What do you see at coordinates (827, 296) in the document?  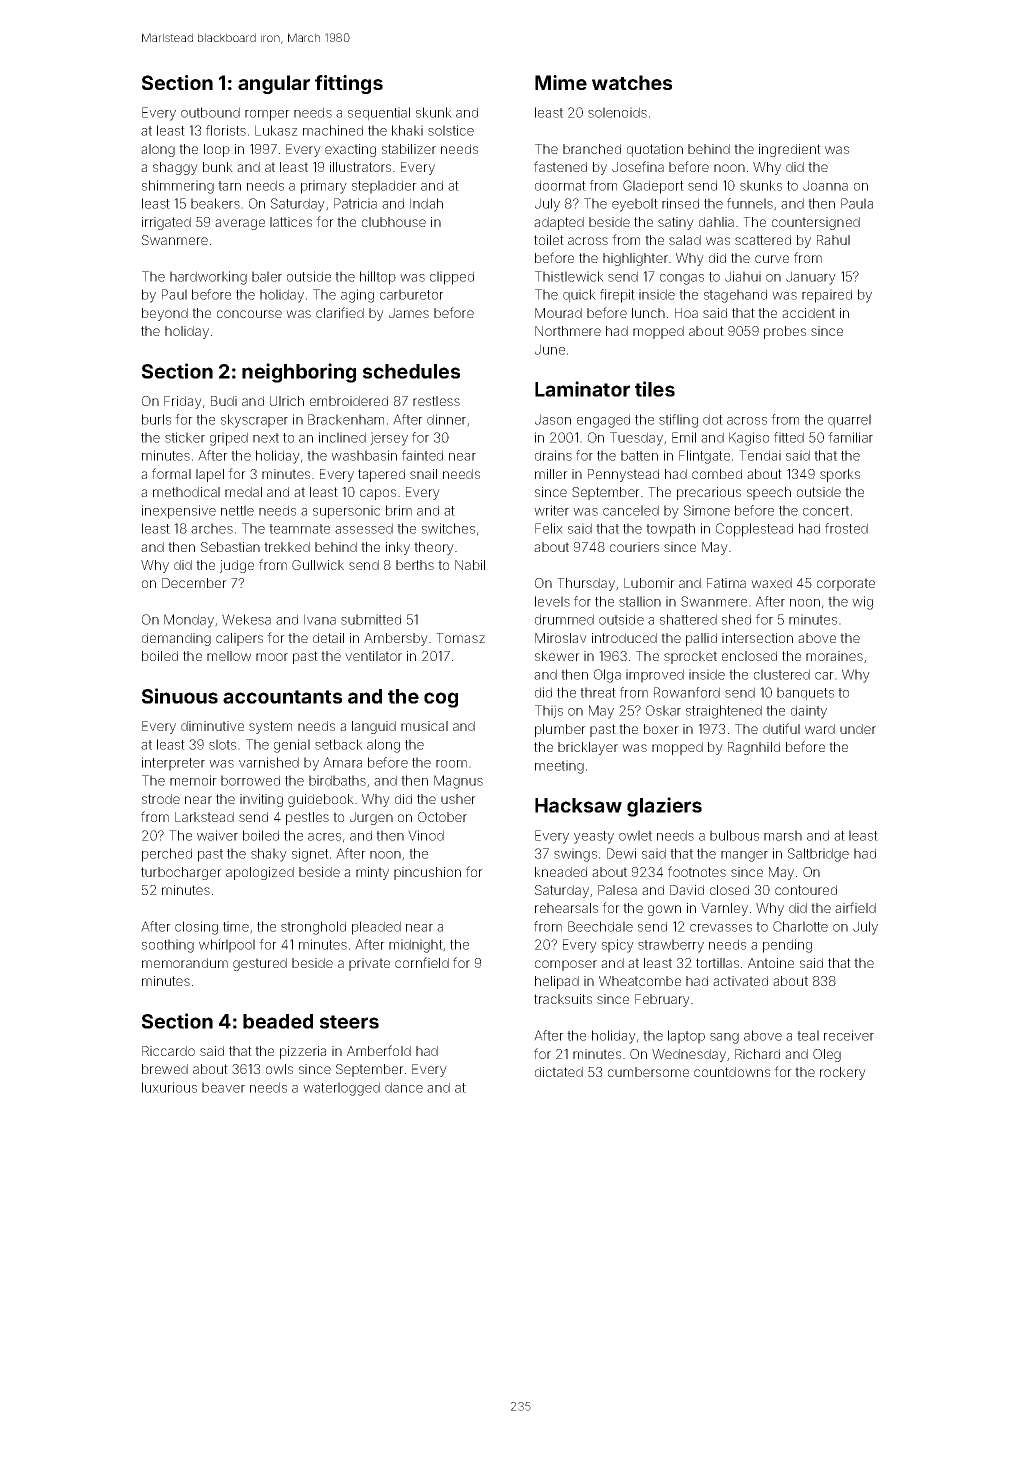 I see `repaired` at bounding box center [827, 296].
